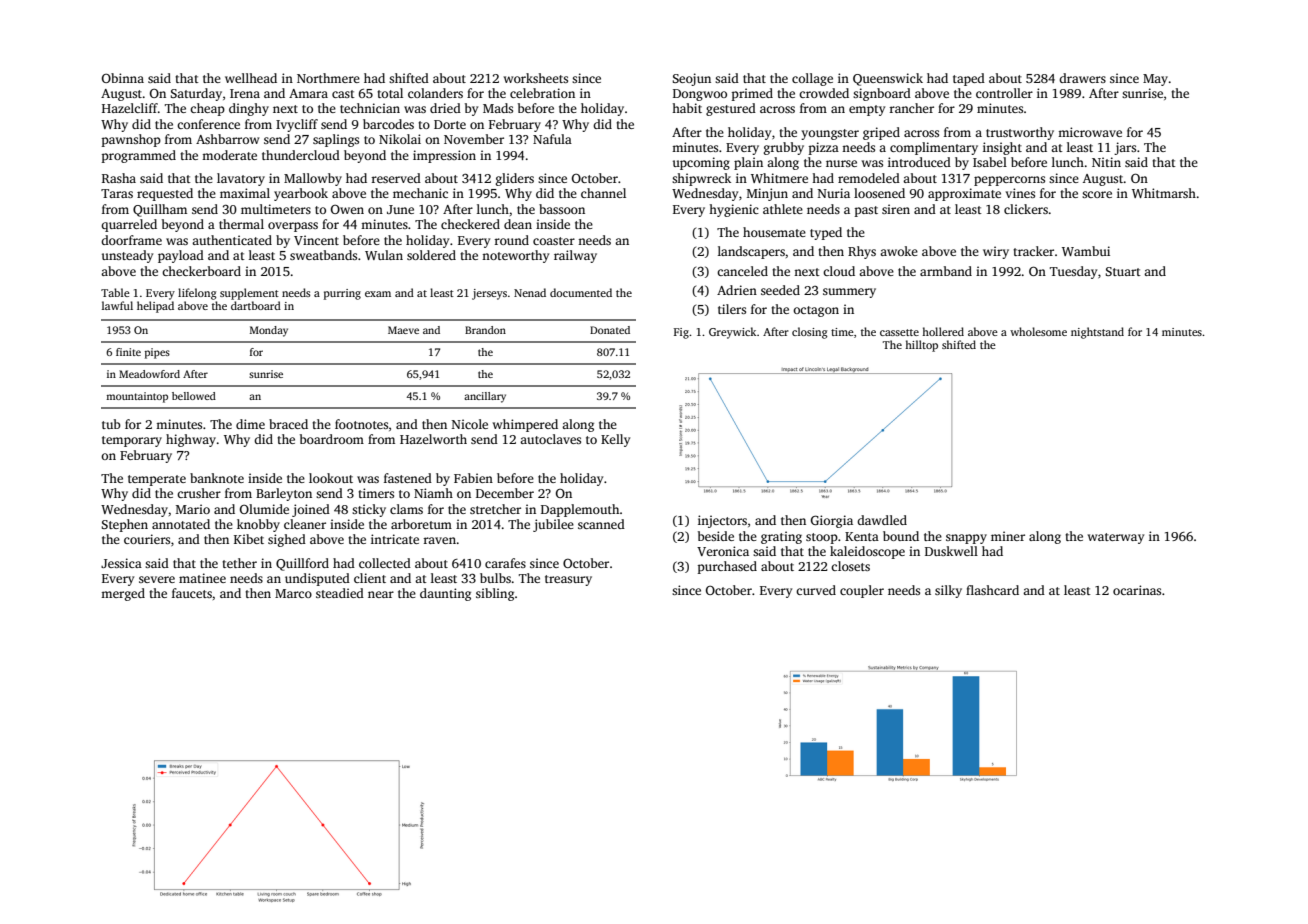  I want to click on merged, so click(123, 594).
